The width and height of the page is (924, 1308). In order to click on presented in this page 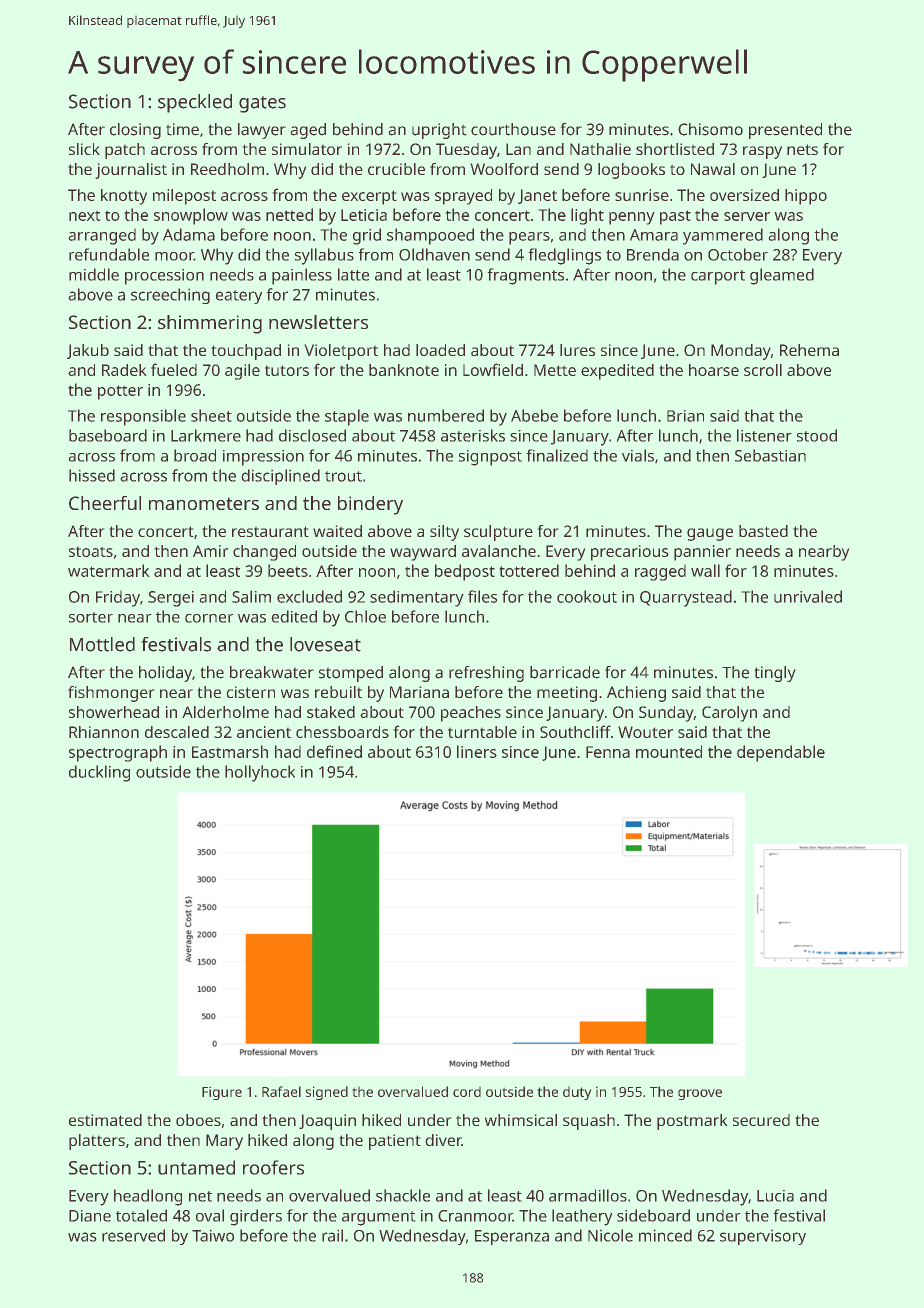, I will do `click(785, 131)`.
